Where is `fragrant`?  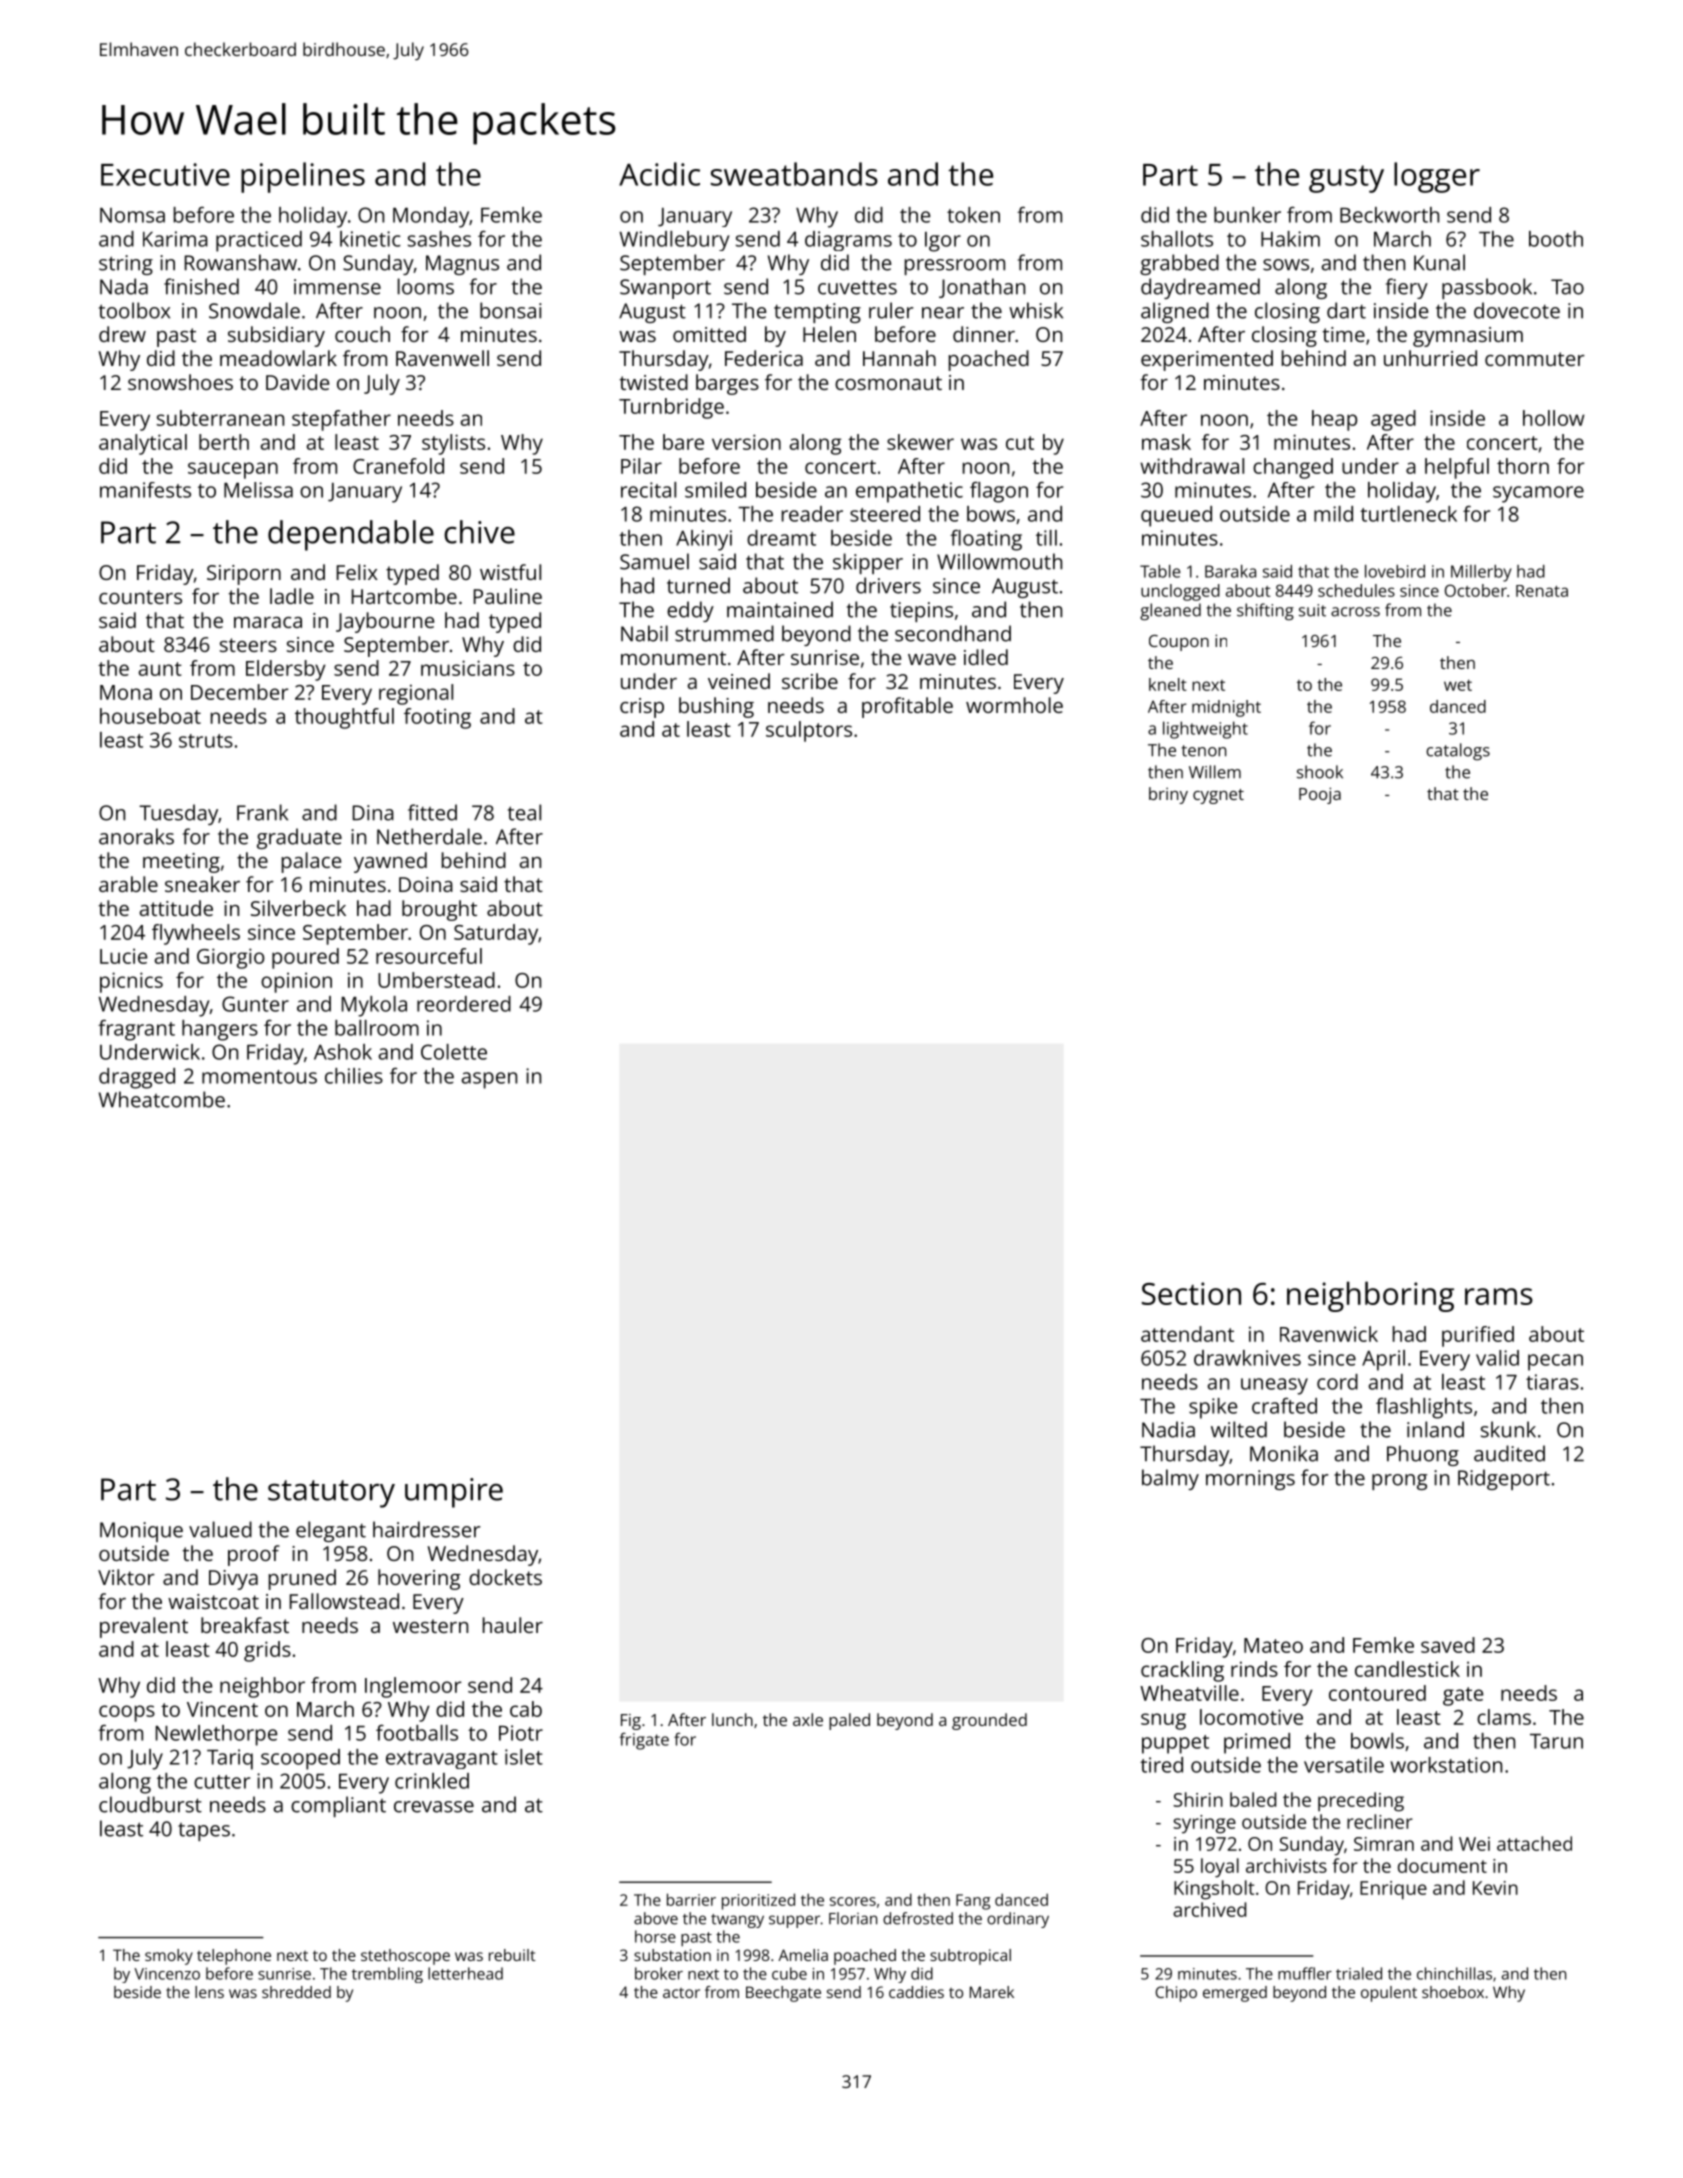 fragrant is located at coordinates (136, 1030).
